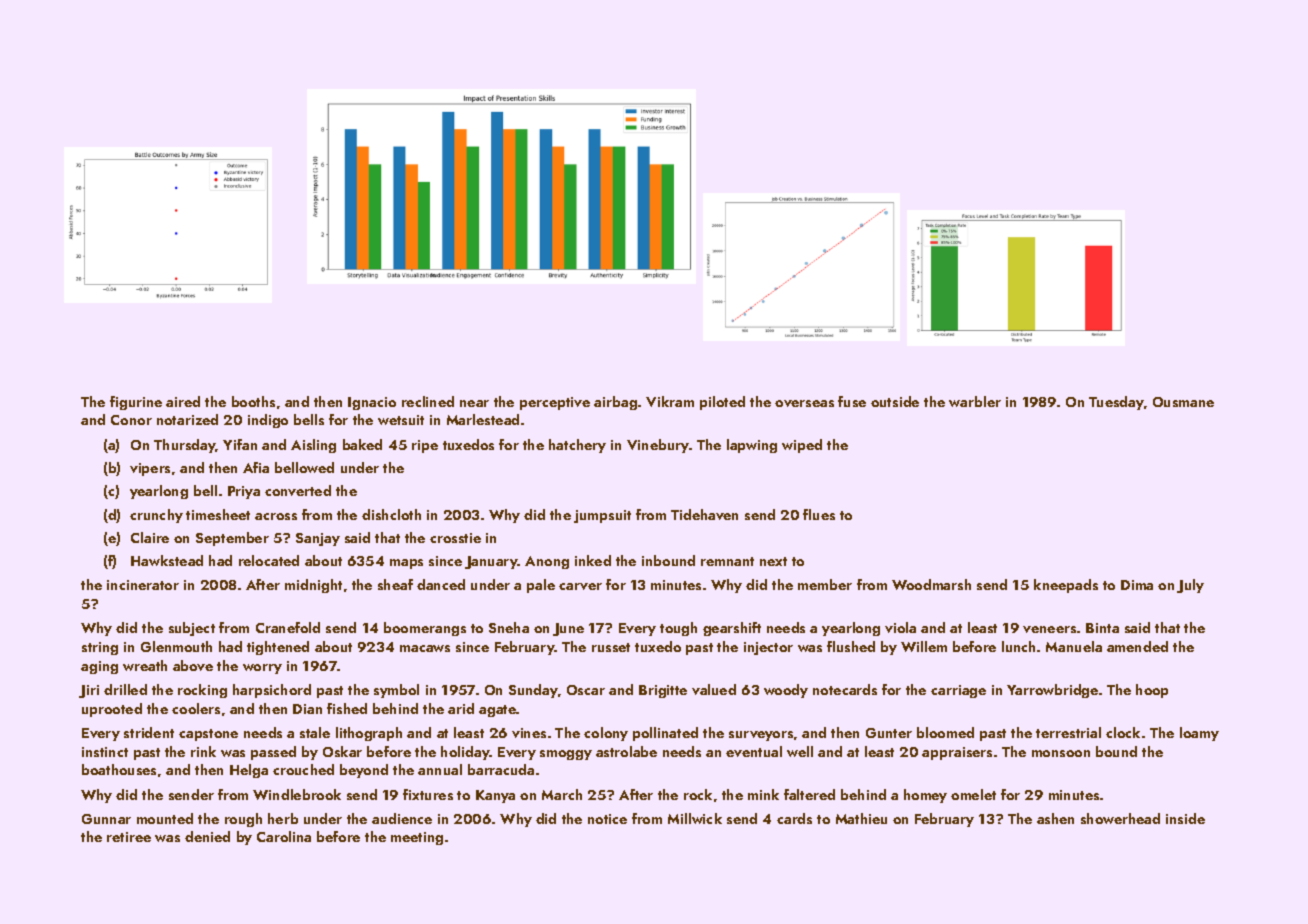  Describe the element at coordinates (313, 586) in the screenshot. I see `midnight` at that location.
